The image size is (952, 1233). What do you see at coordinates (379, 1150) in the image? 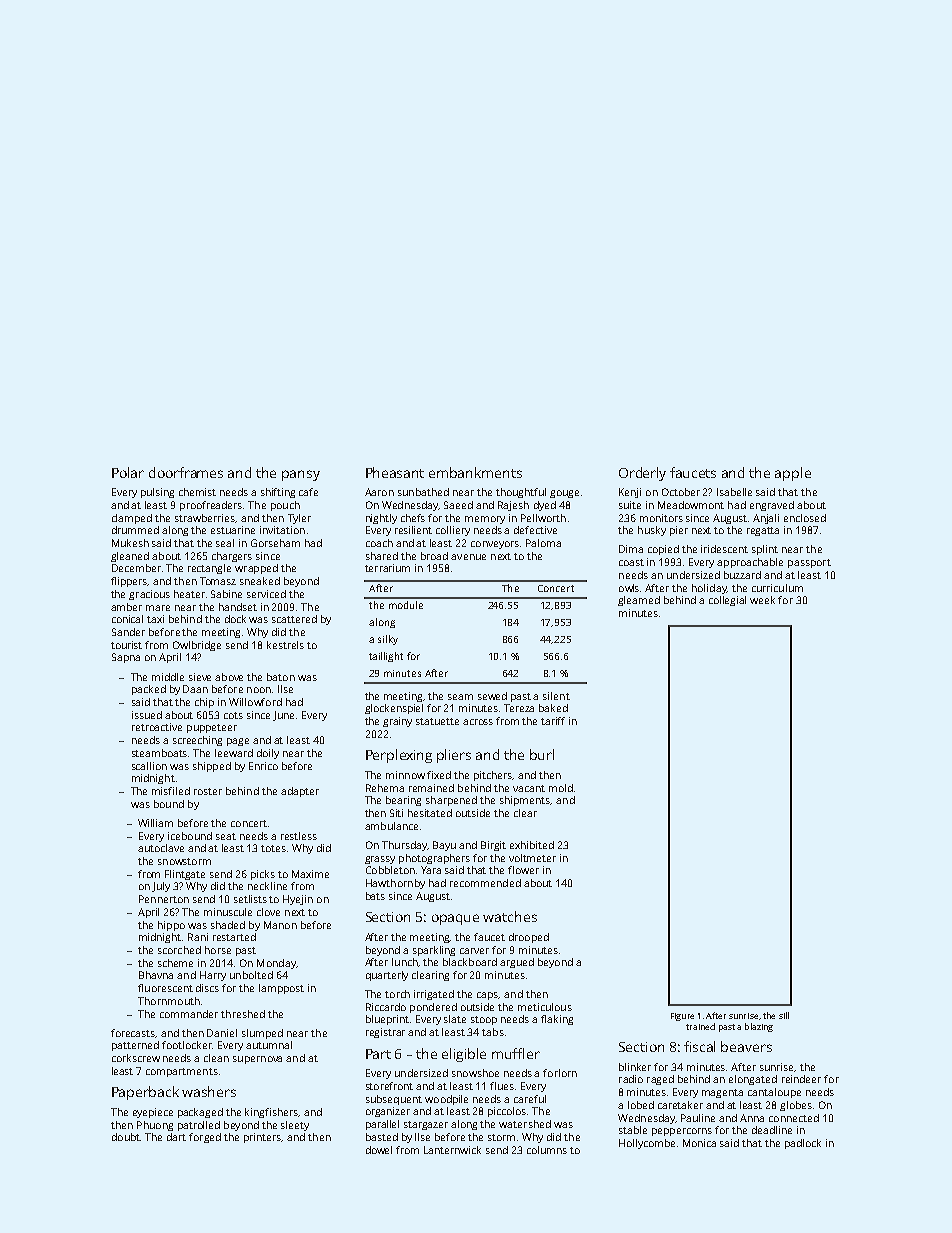
I see `dowel` at bounding box center [379, 1150].
